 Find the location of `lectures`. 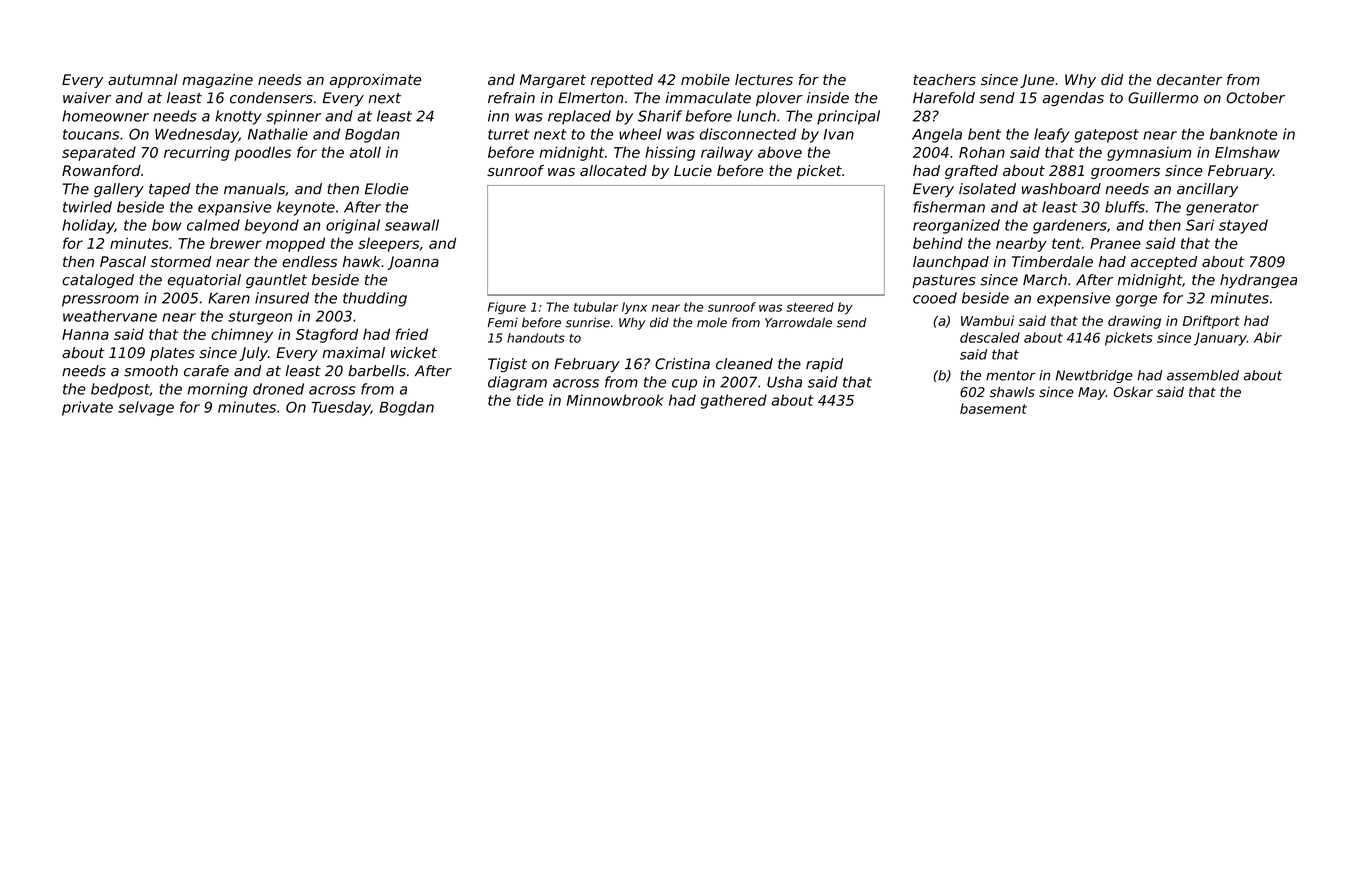

lectures is located at coordinates (764, 79).
